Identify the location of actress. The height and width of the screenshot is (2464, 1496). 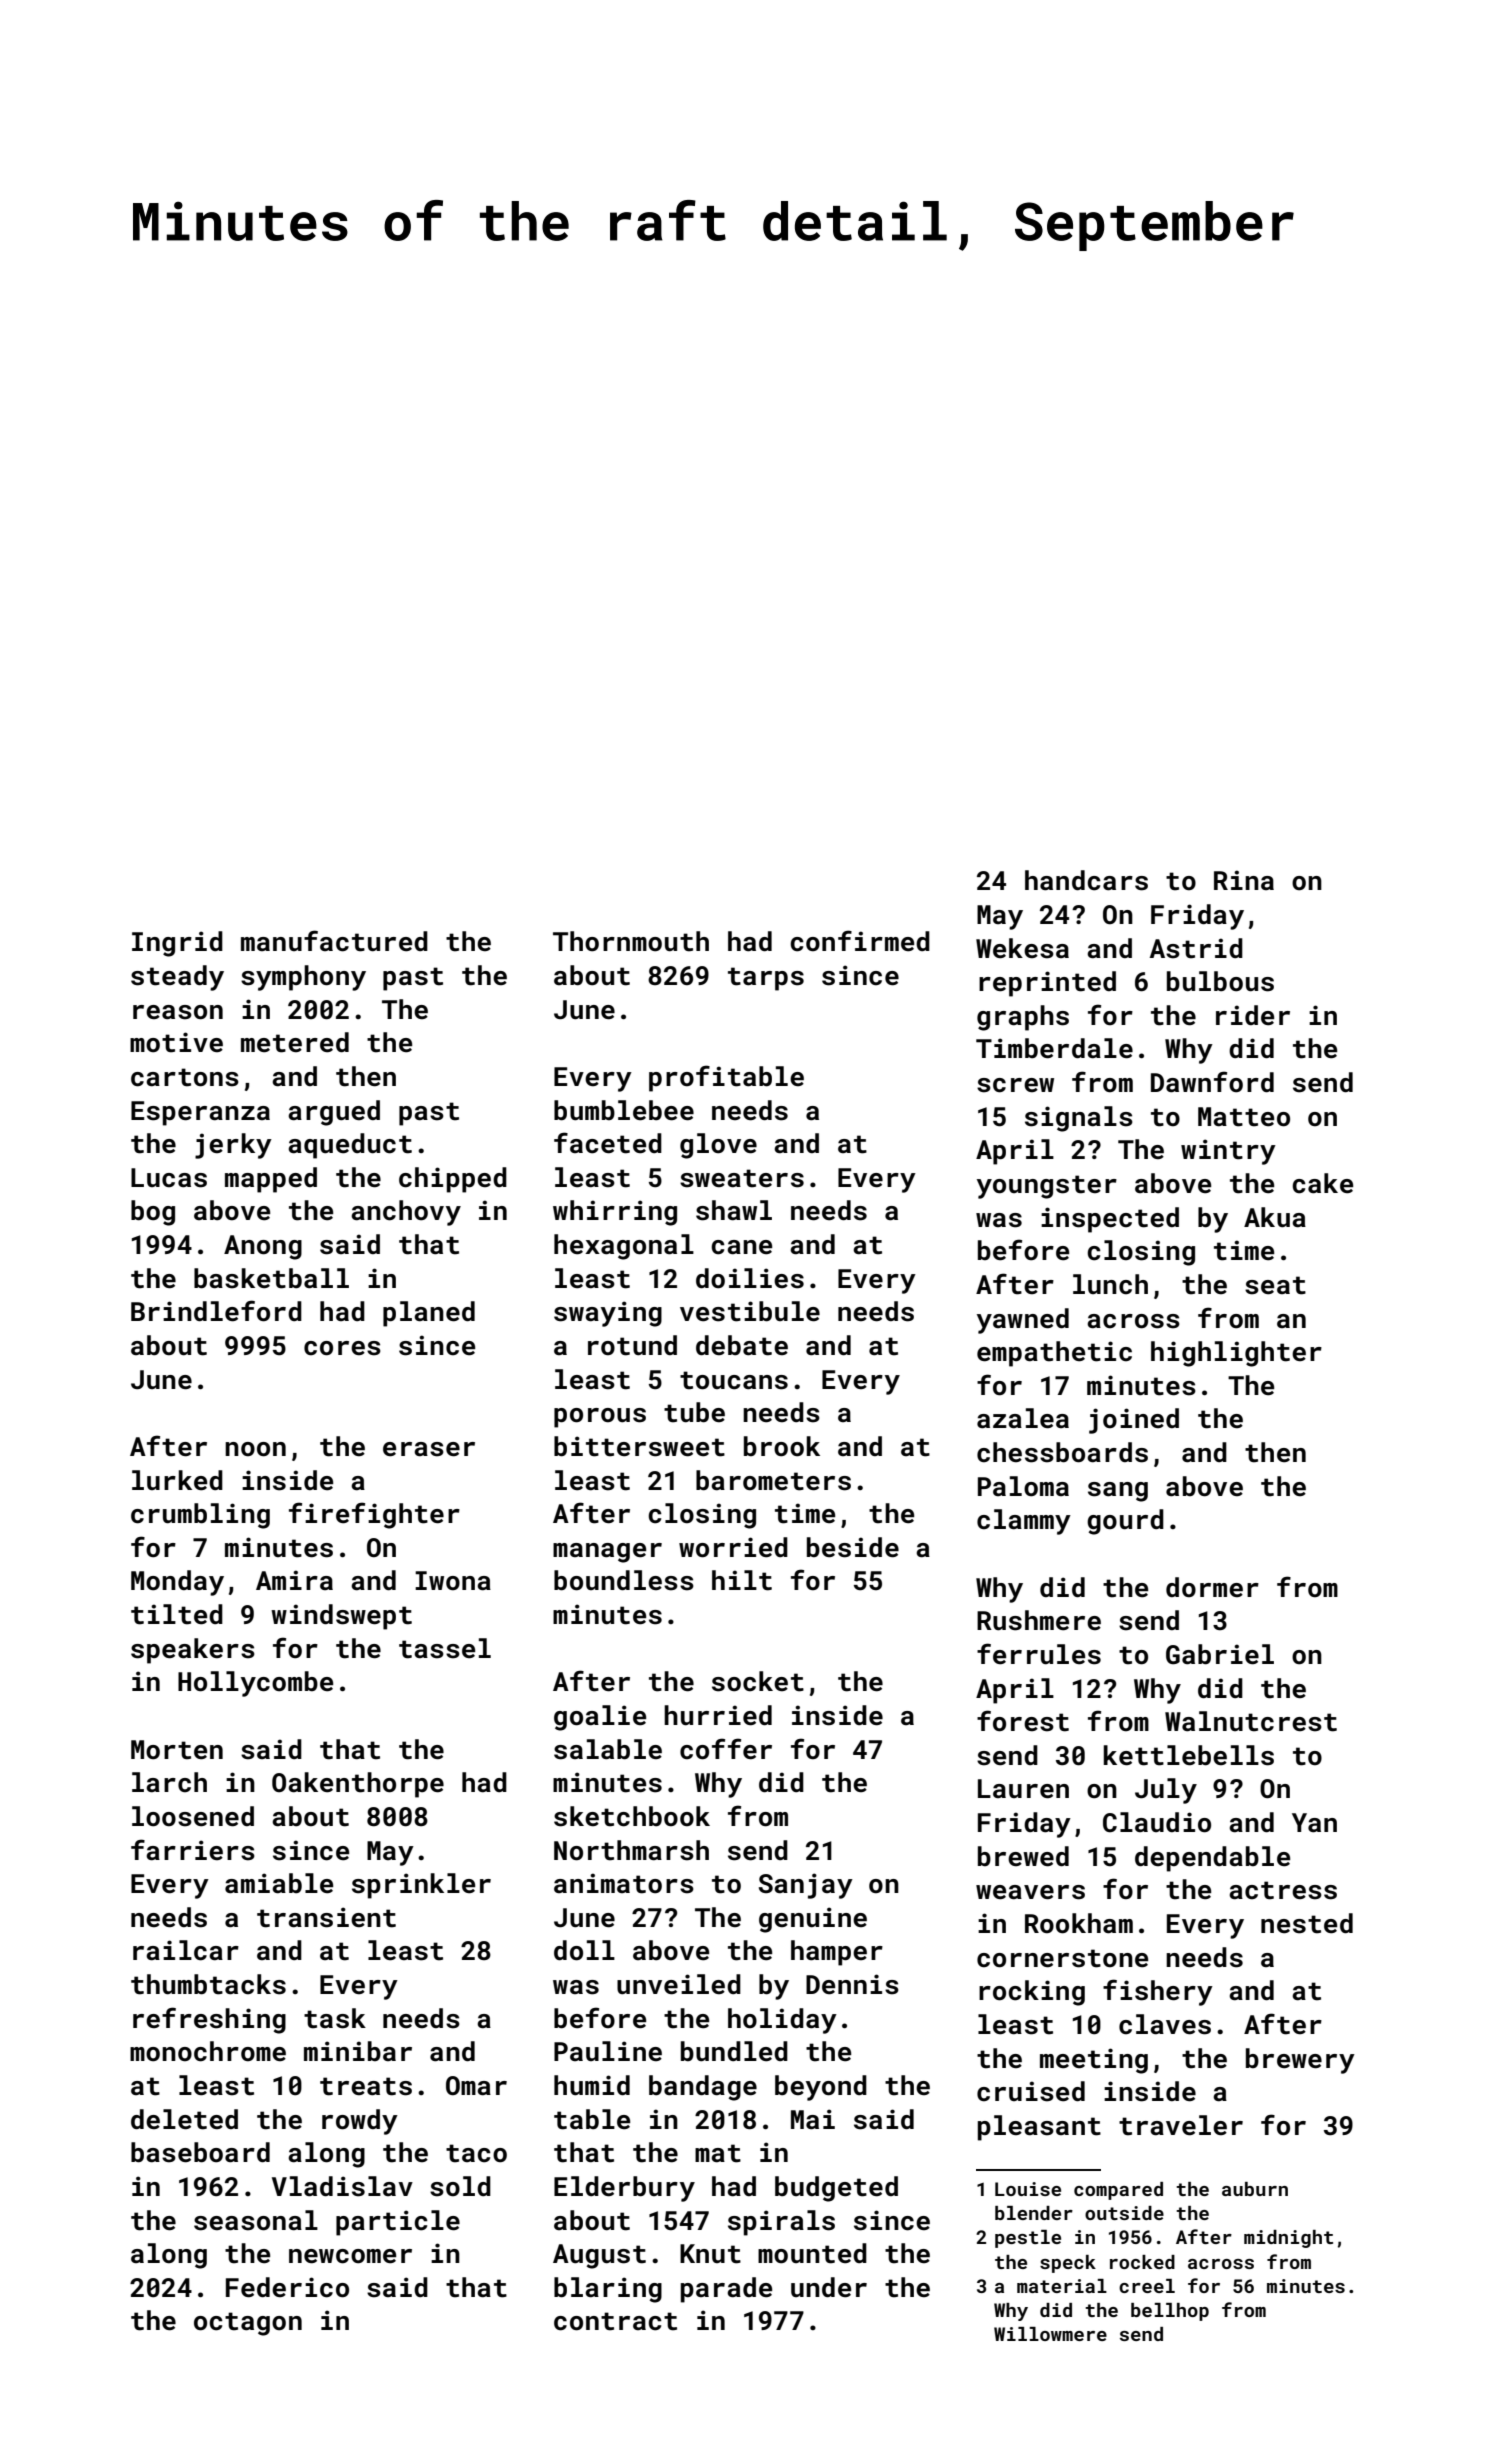
(1283, 1890).
